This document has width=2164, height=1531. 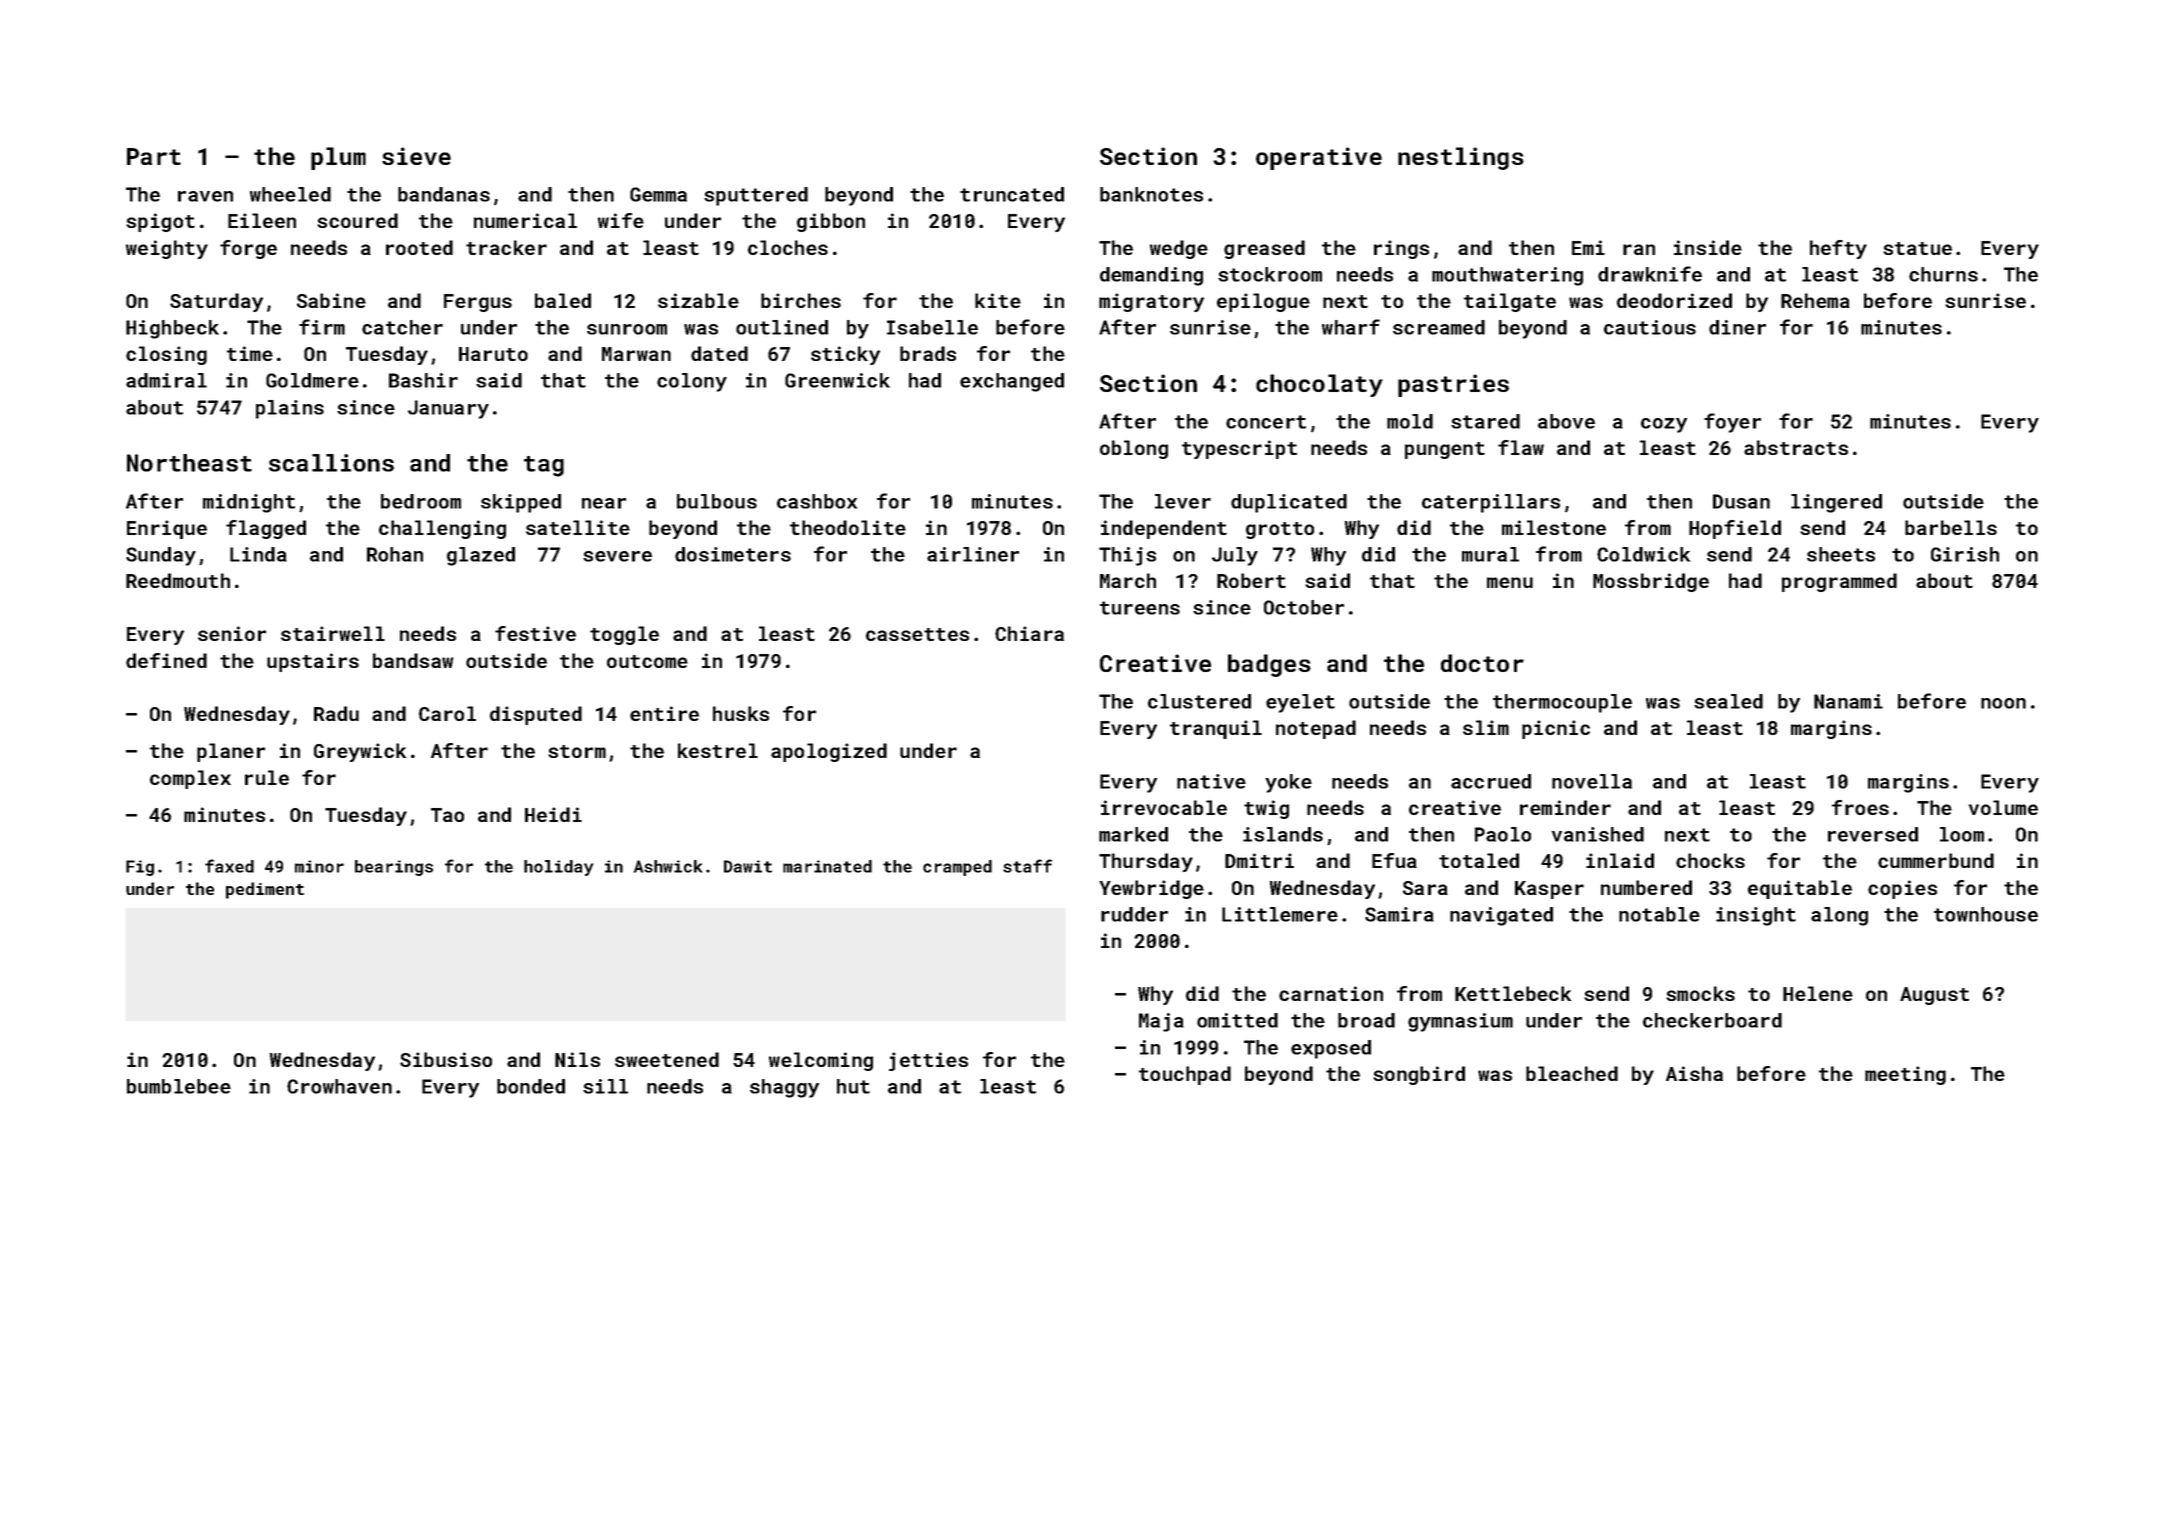 I want to click on touchpad, so click(x=1185, y=1075).
